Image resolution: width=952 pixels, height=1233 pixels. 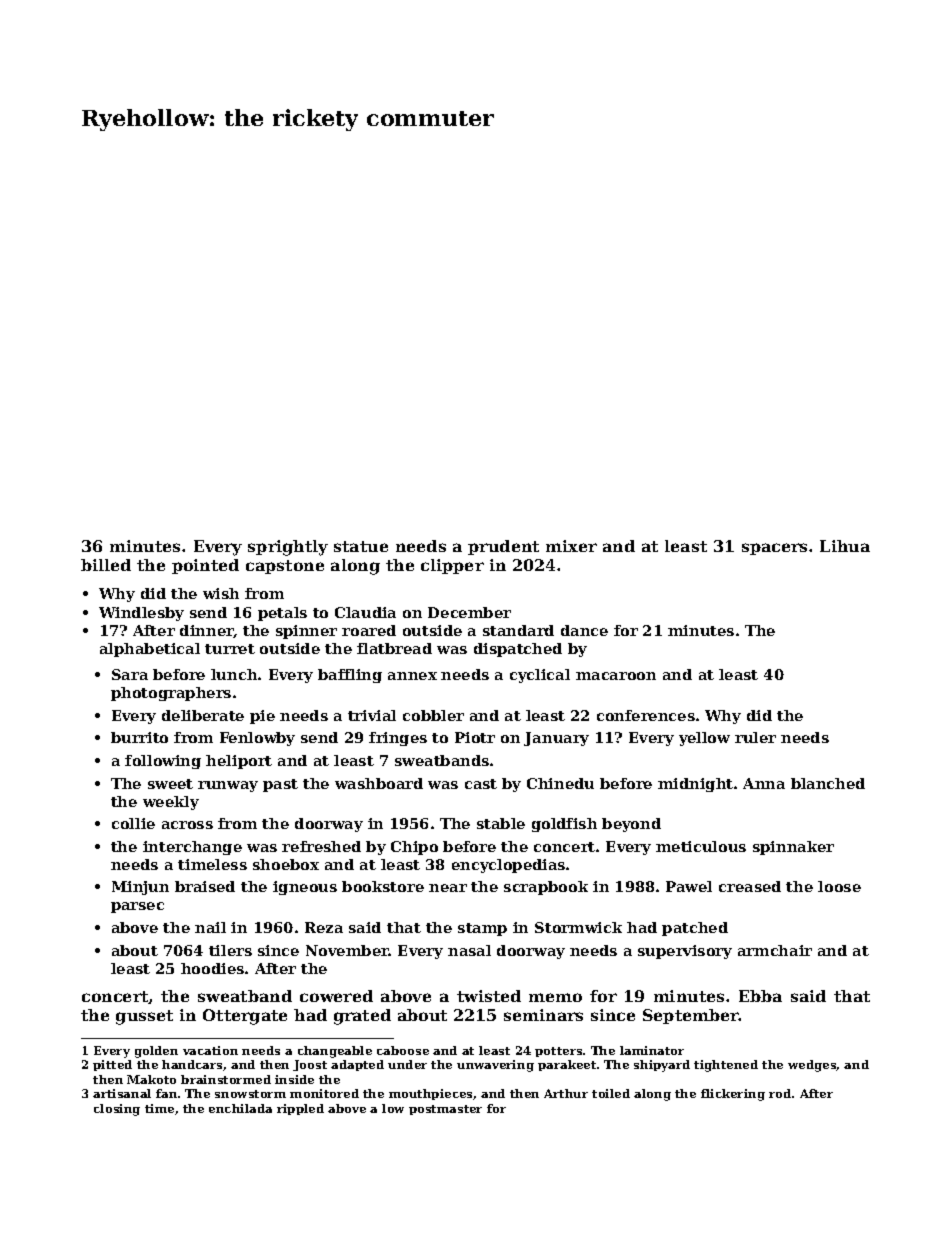 I want to click on rippled, so click(x=300, y=1109).
